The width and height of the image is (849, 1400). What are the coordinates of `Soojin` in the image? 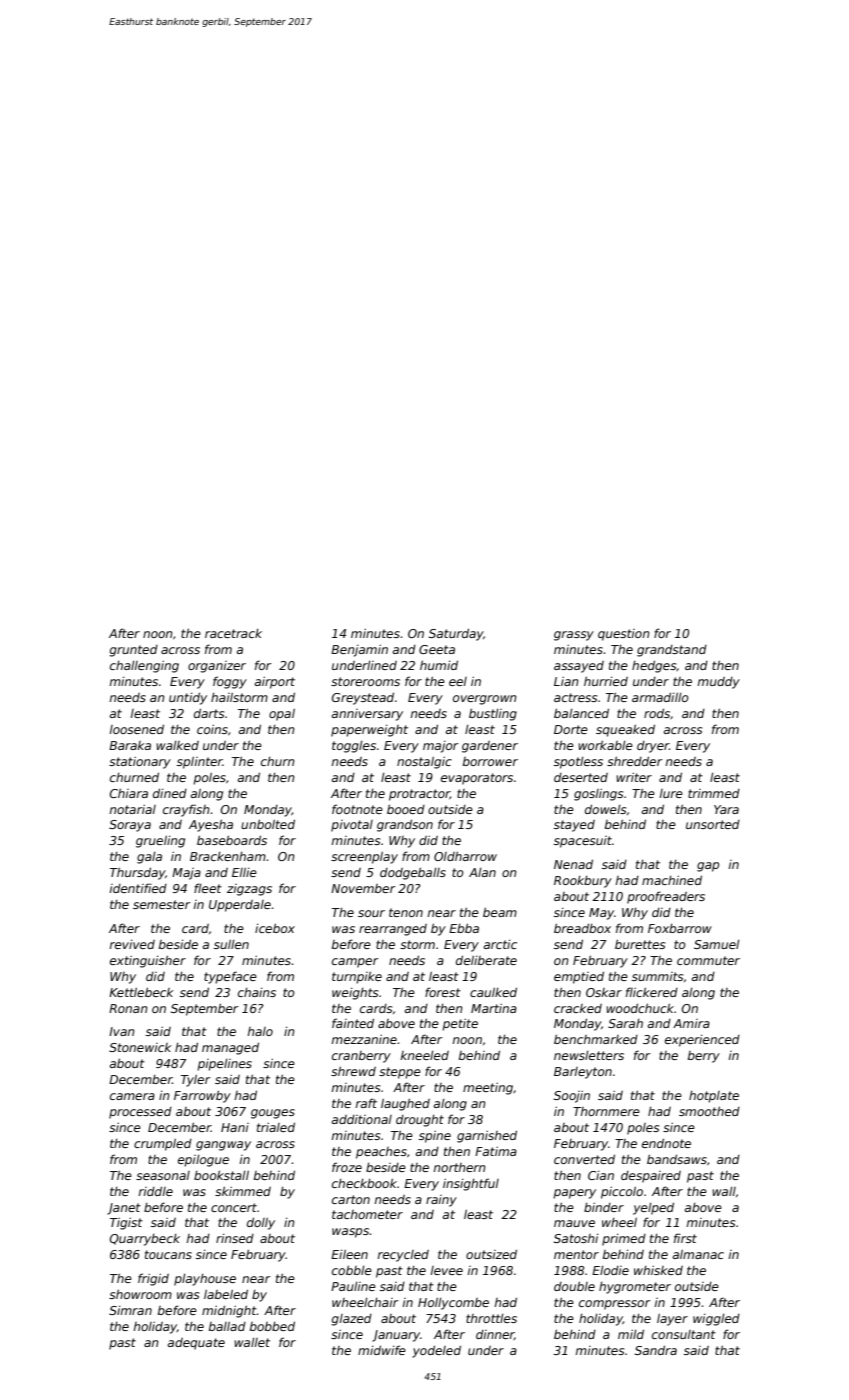 It's located at (572, 1096).
